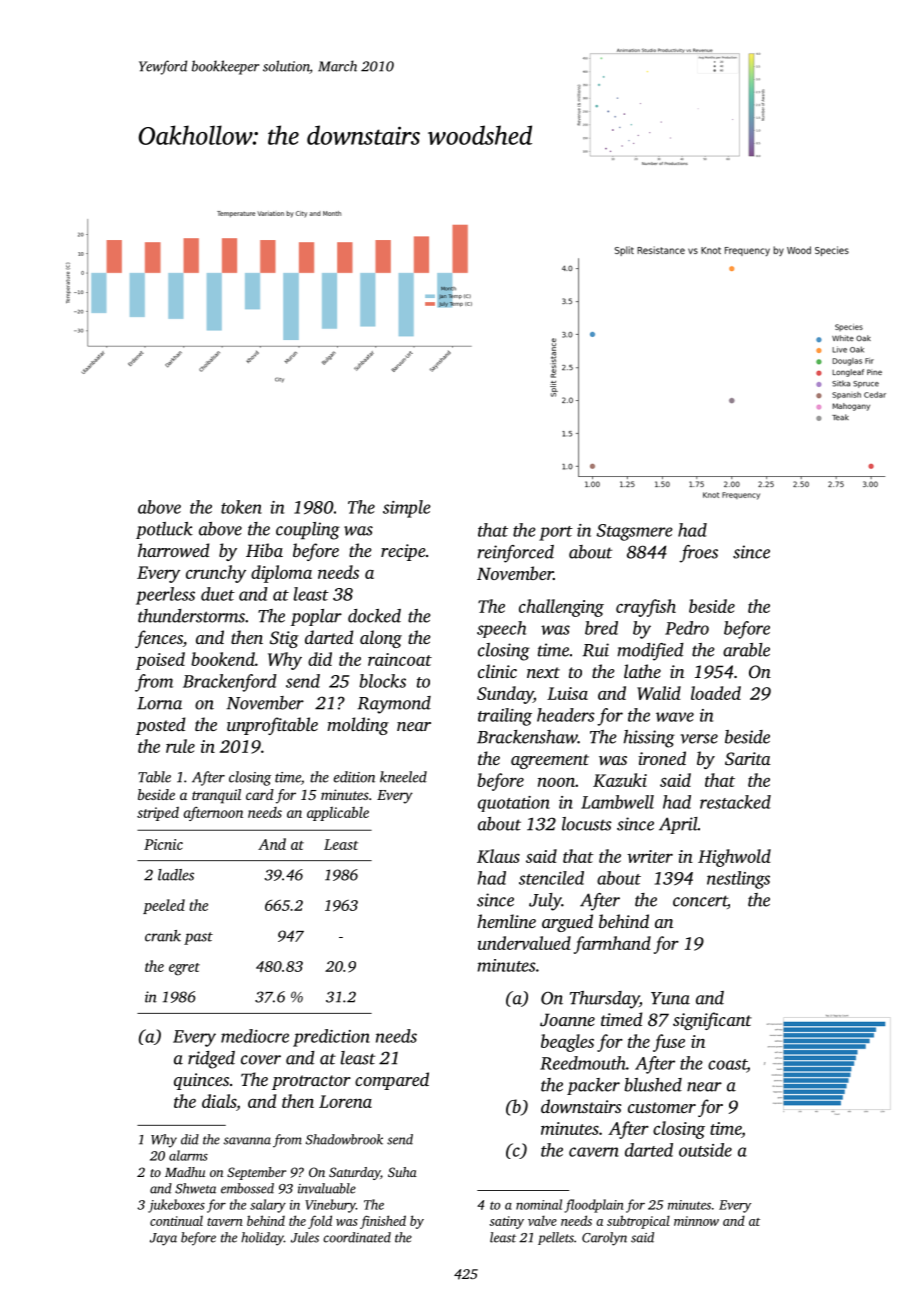 Image resolution: width=908 pixels, height=1316 pixels. What do you see at coordinates (188, 1155) in the screenshot?
I see `alarms` at bounding box center [188, 1155].
